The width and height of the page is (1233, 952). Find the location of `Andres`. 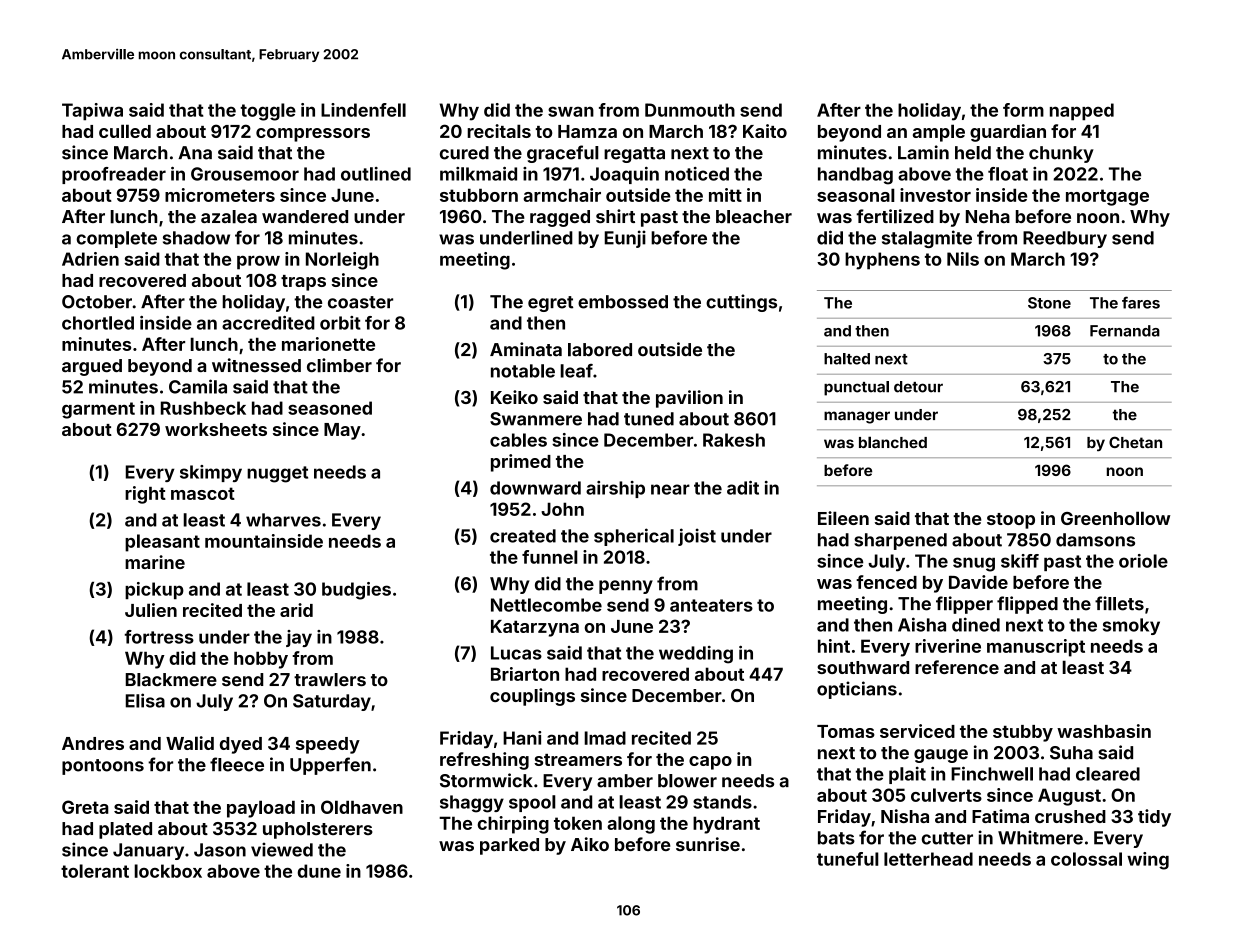

Andres is located at coordinates (93, 743).
